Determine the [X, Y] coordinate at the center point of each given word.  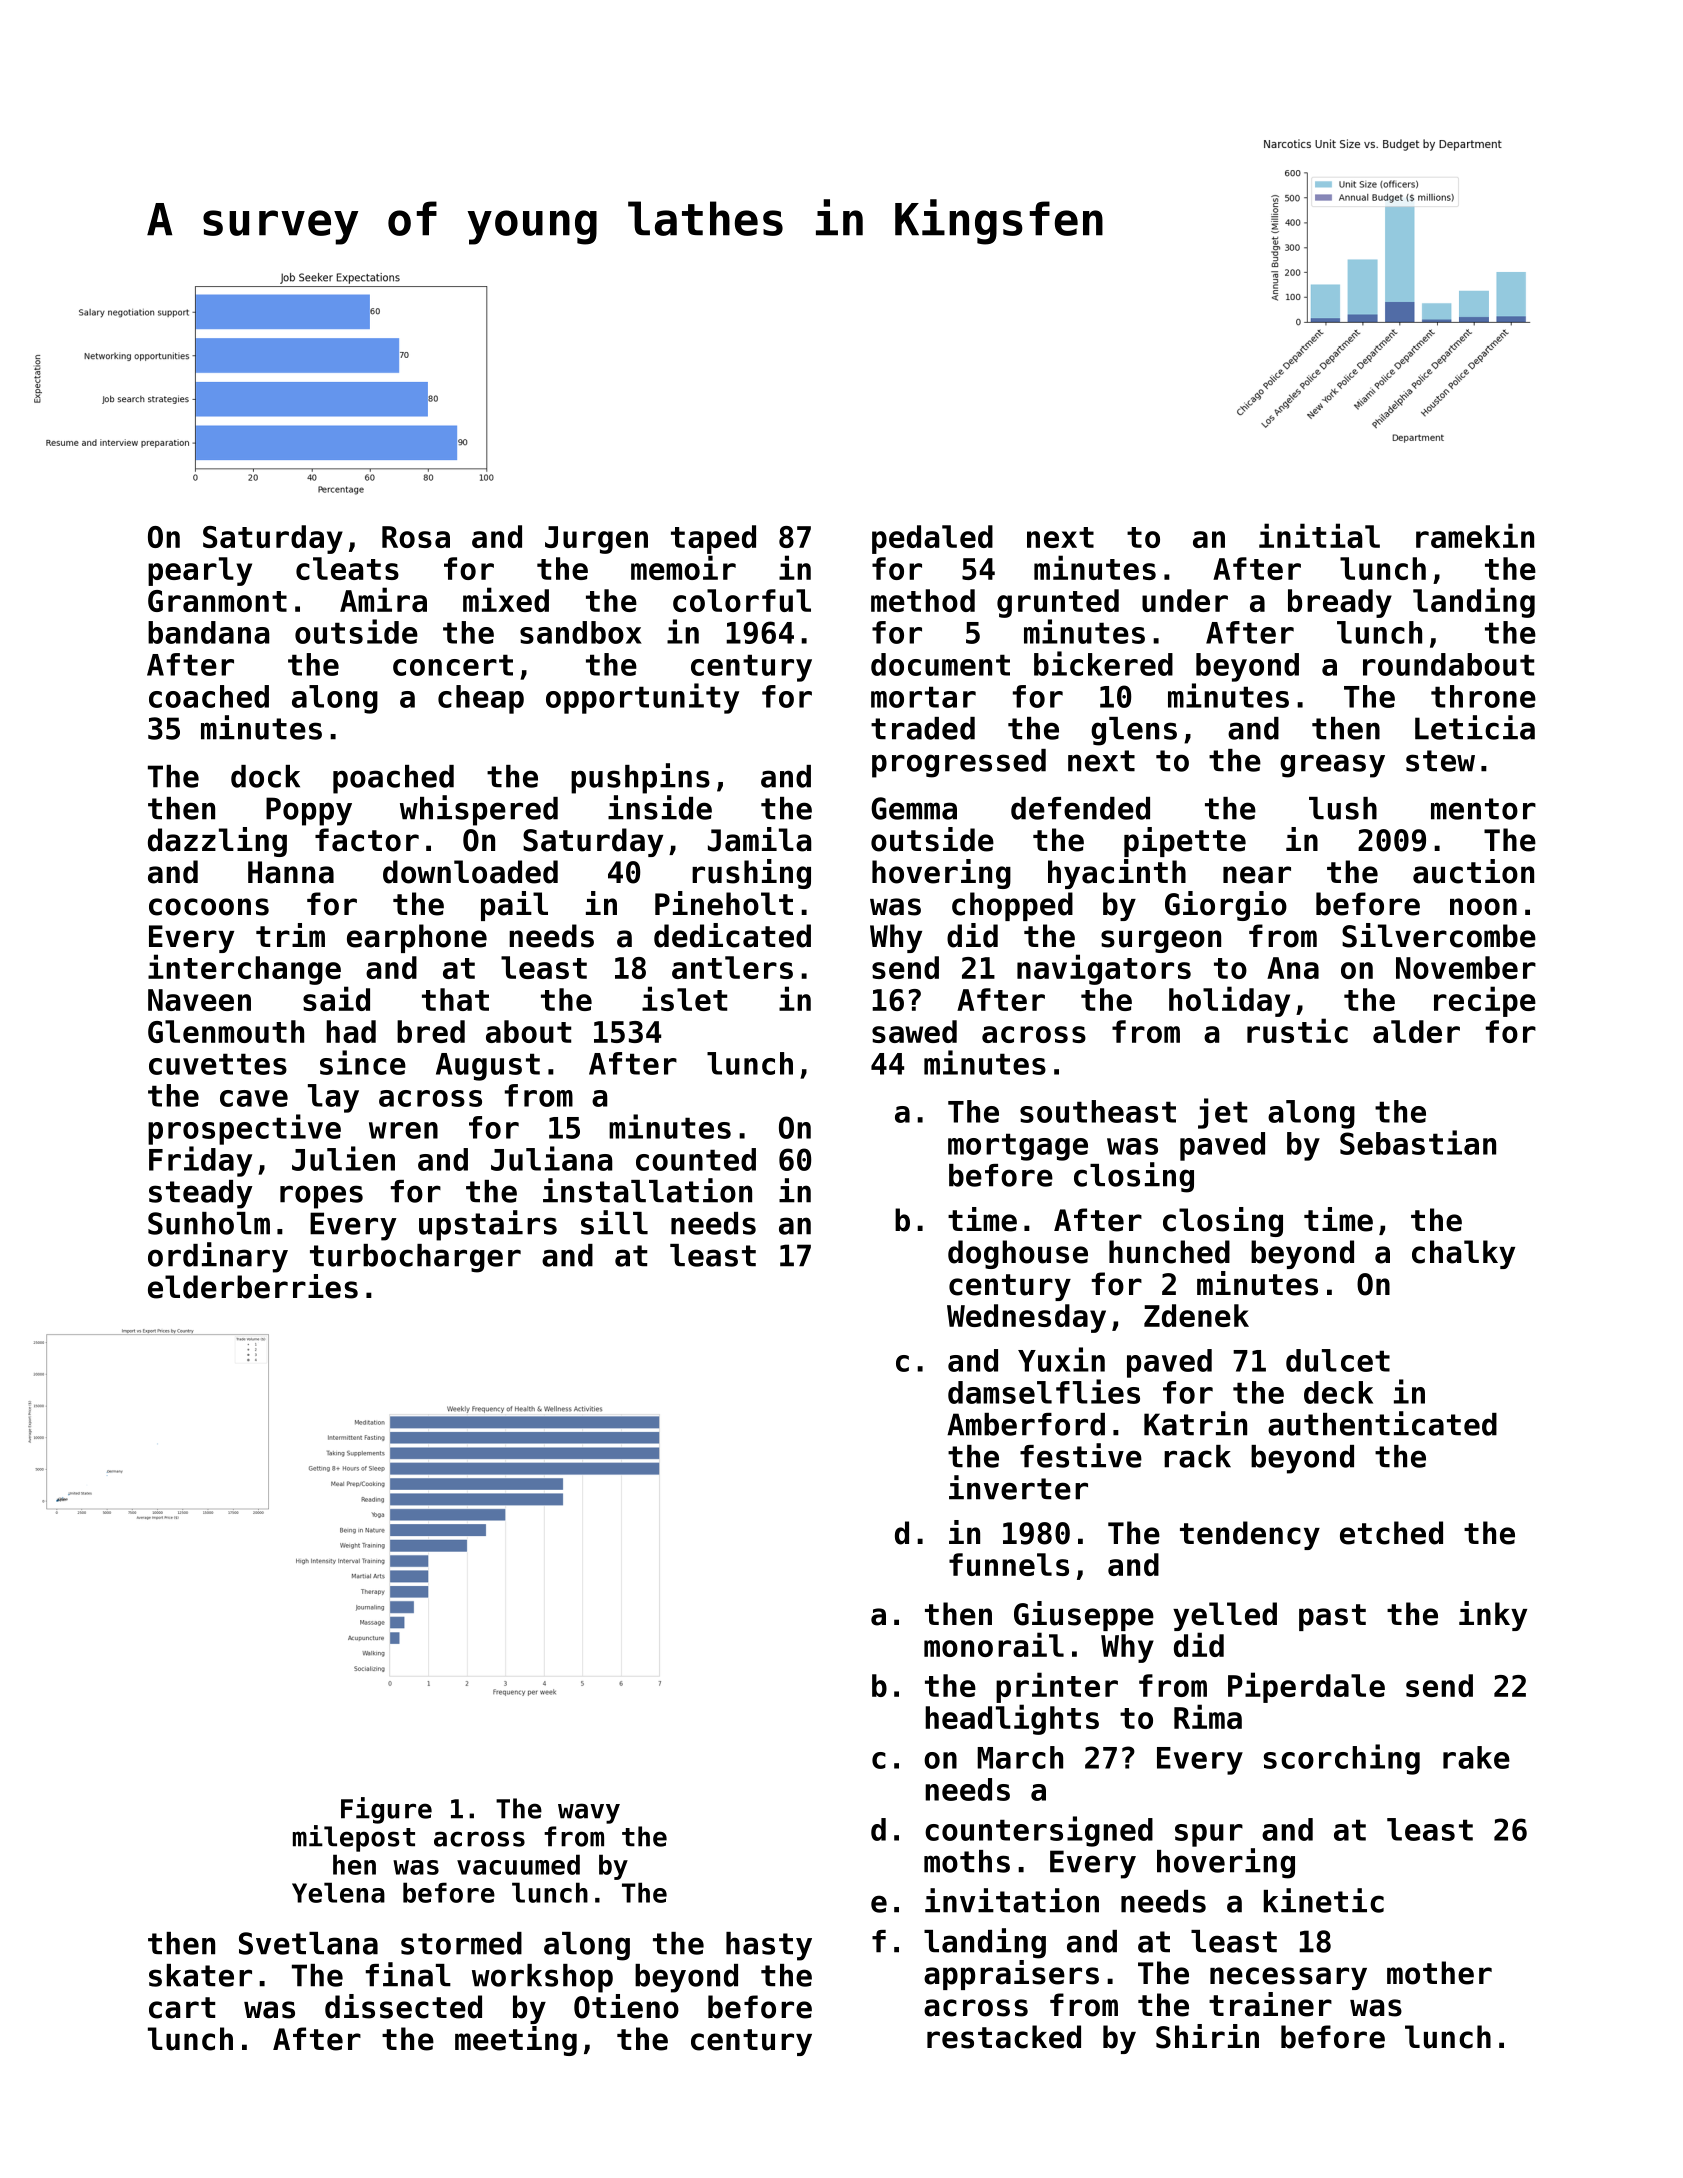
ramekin [1475, 535]
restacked [1004, 2037]
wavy [589, 1813]
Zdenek [1196, 1315]
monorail [994, 1644]
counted [696, 1159]
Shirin [1207, 2036]
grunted [1058, 603]
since [363, 1062]
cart [182, 2008]
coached [209, 696]
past [1332, 1617]
